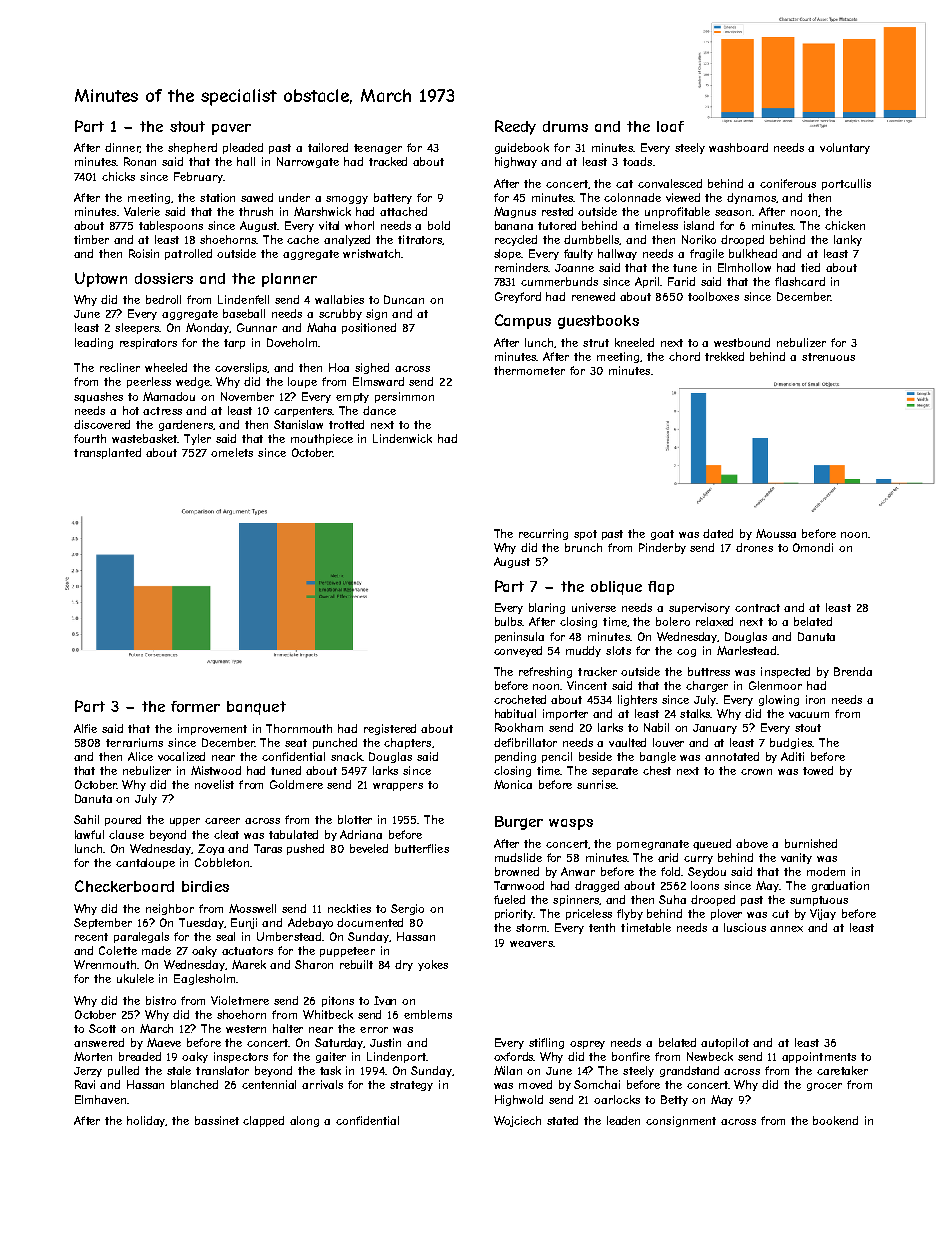 The height and width of the screenshot is (1233, 952). Describe the element at coordinates (146, 1121) in the screenshot. I see `holiday` at that location.
